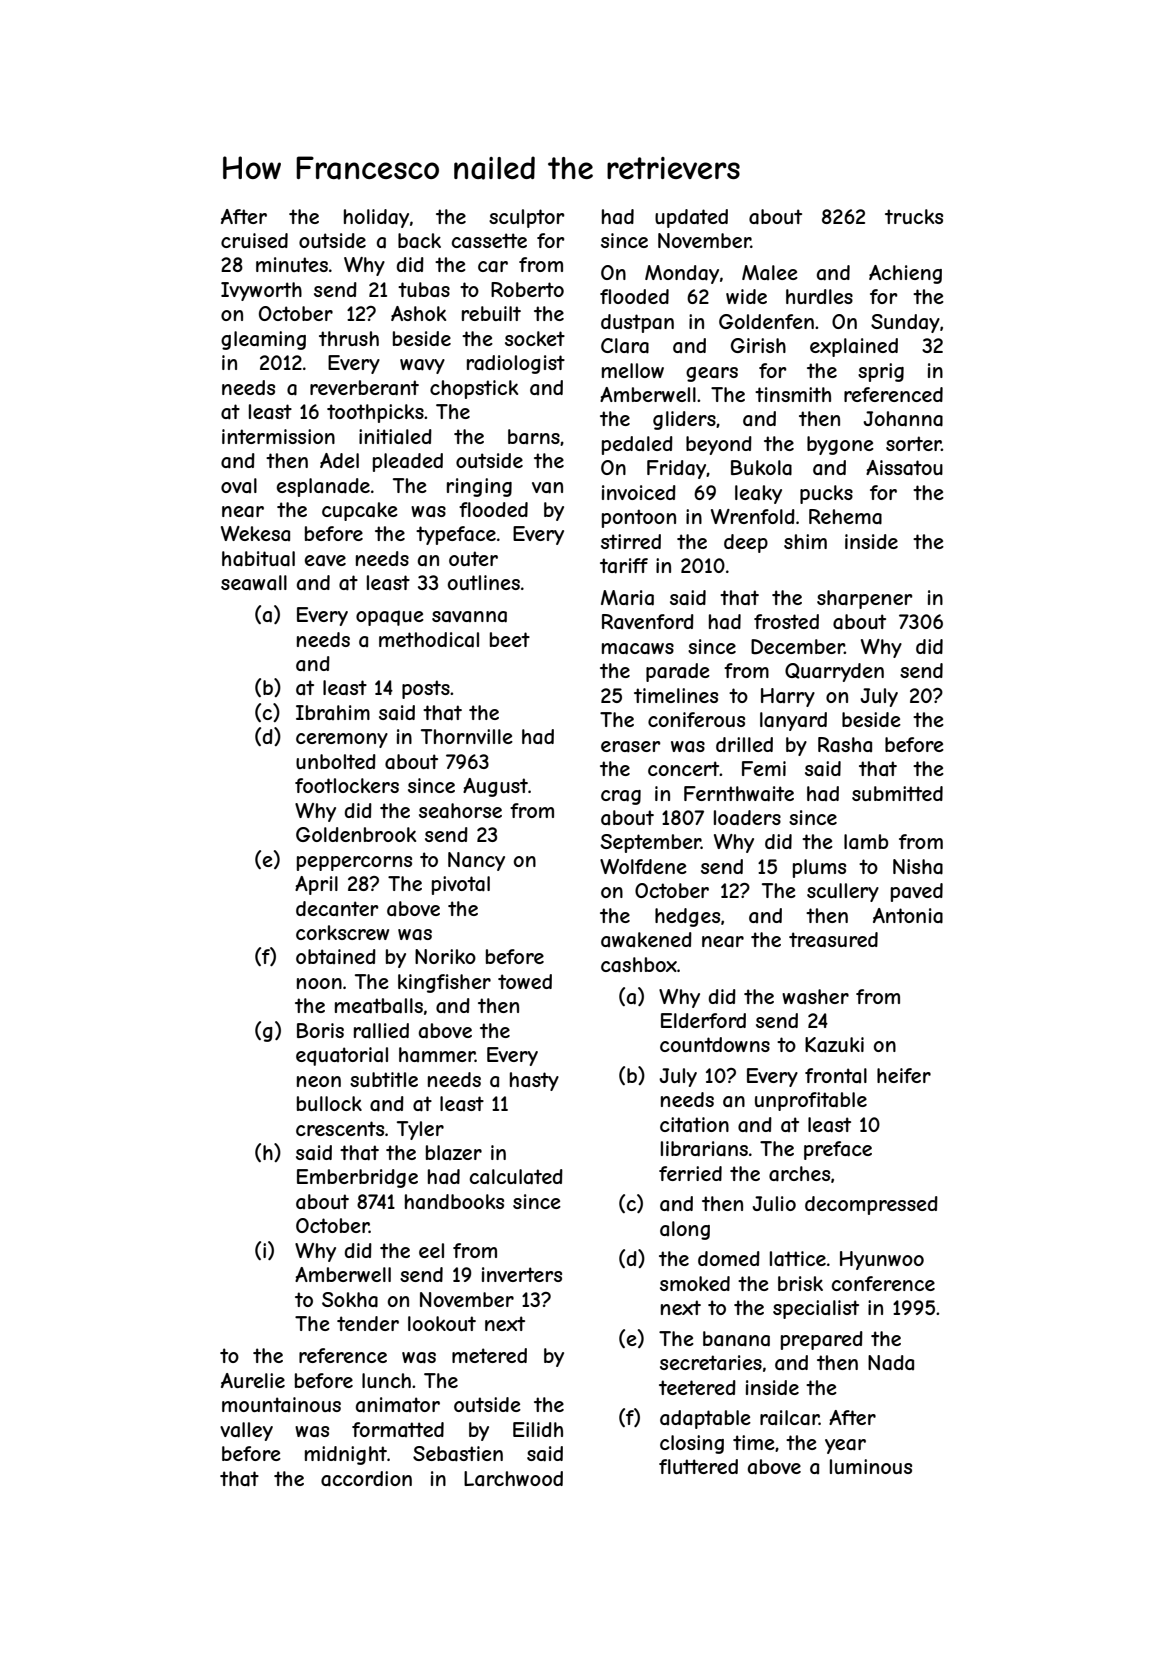  What do you see at coordinates (650, 843) in the document?
I see `September` at bounding box center [650, 843].
